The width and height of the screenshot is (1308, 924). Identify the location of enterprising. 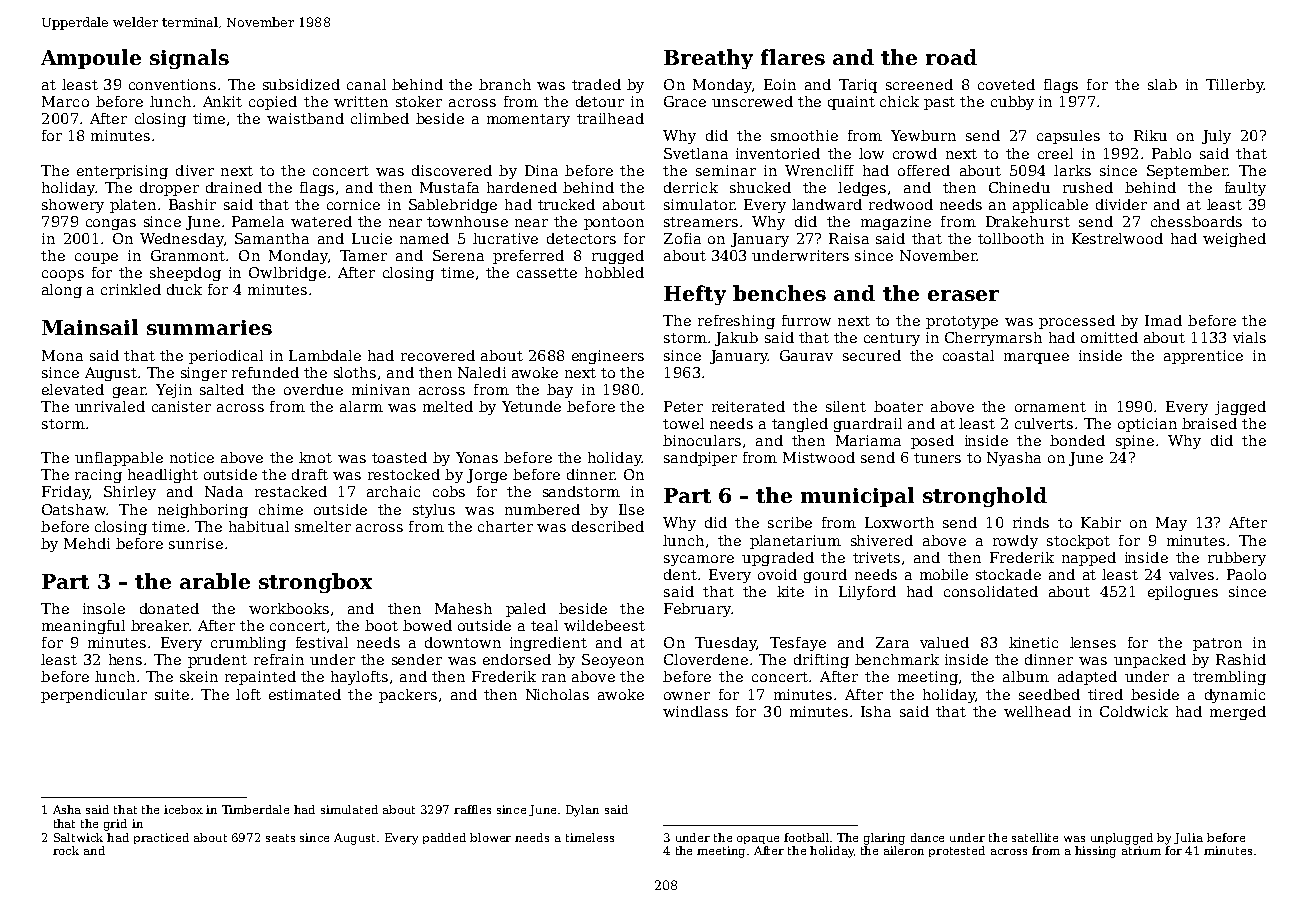
(122, 172).
